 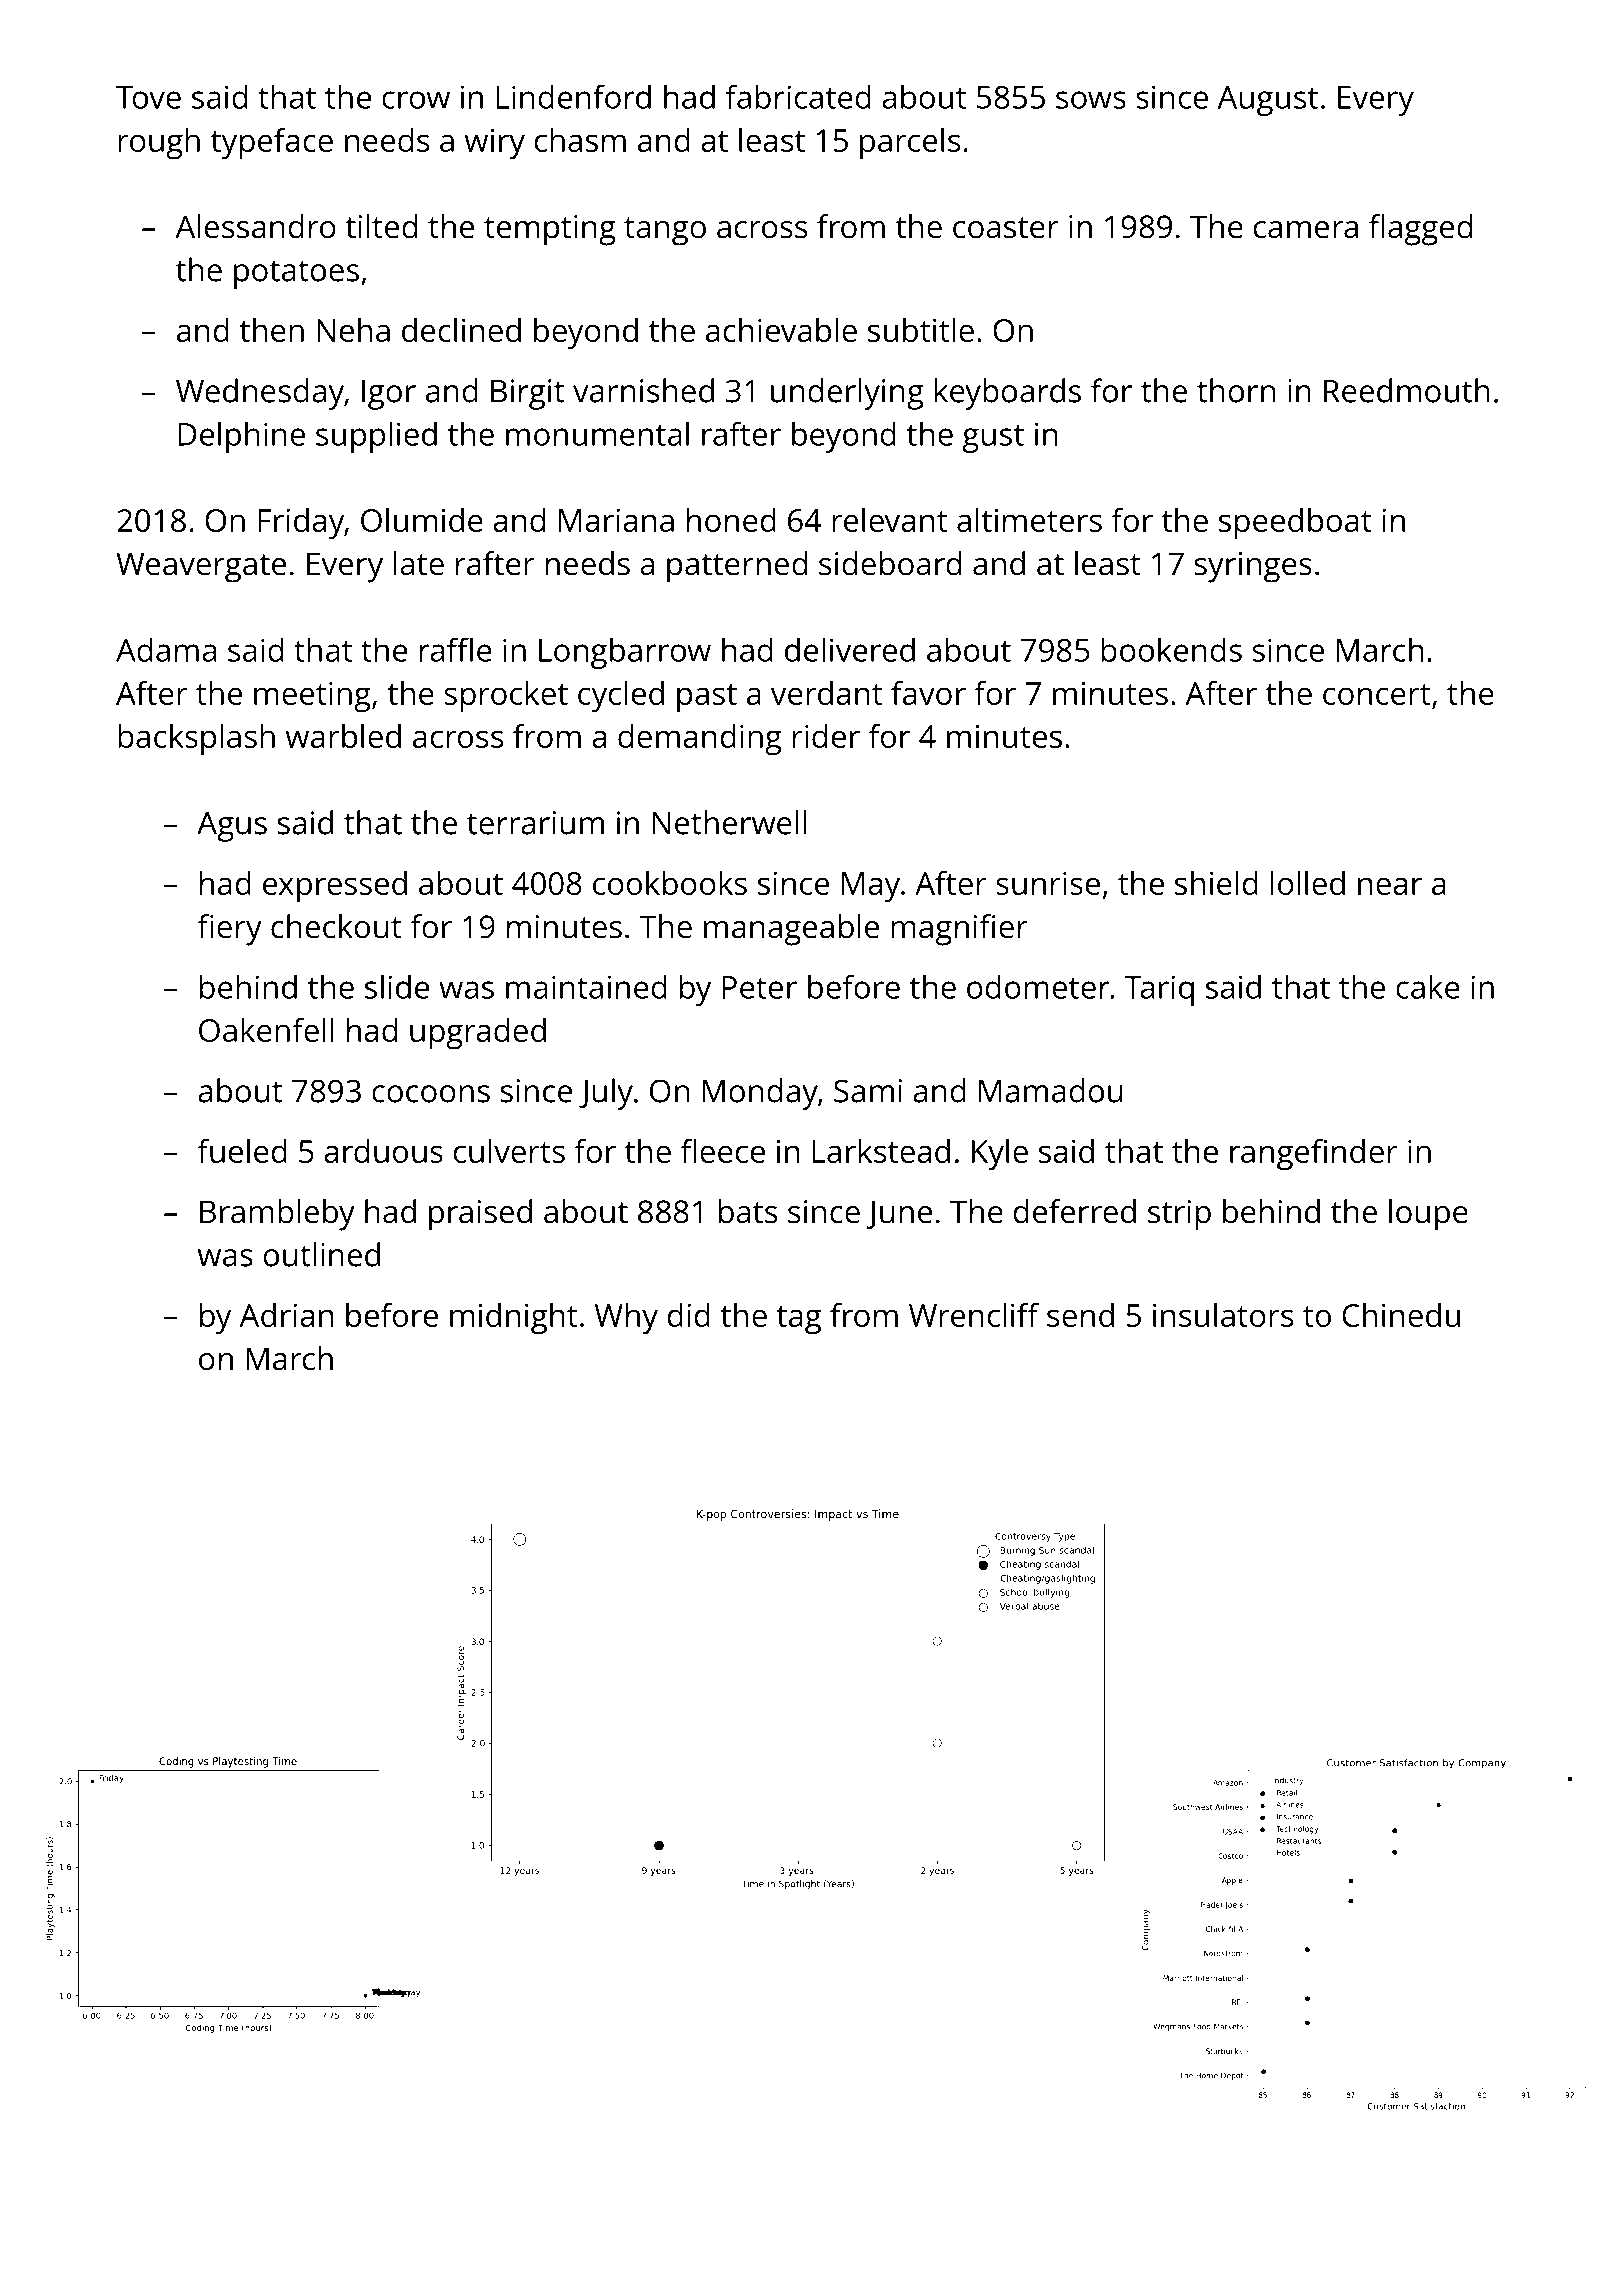 What do you see at coordinates (296, 274) in the screenshot?
I see `potatoes` at bounding box center [296, 274].
